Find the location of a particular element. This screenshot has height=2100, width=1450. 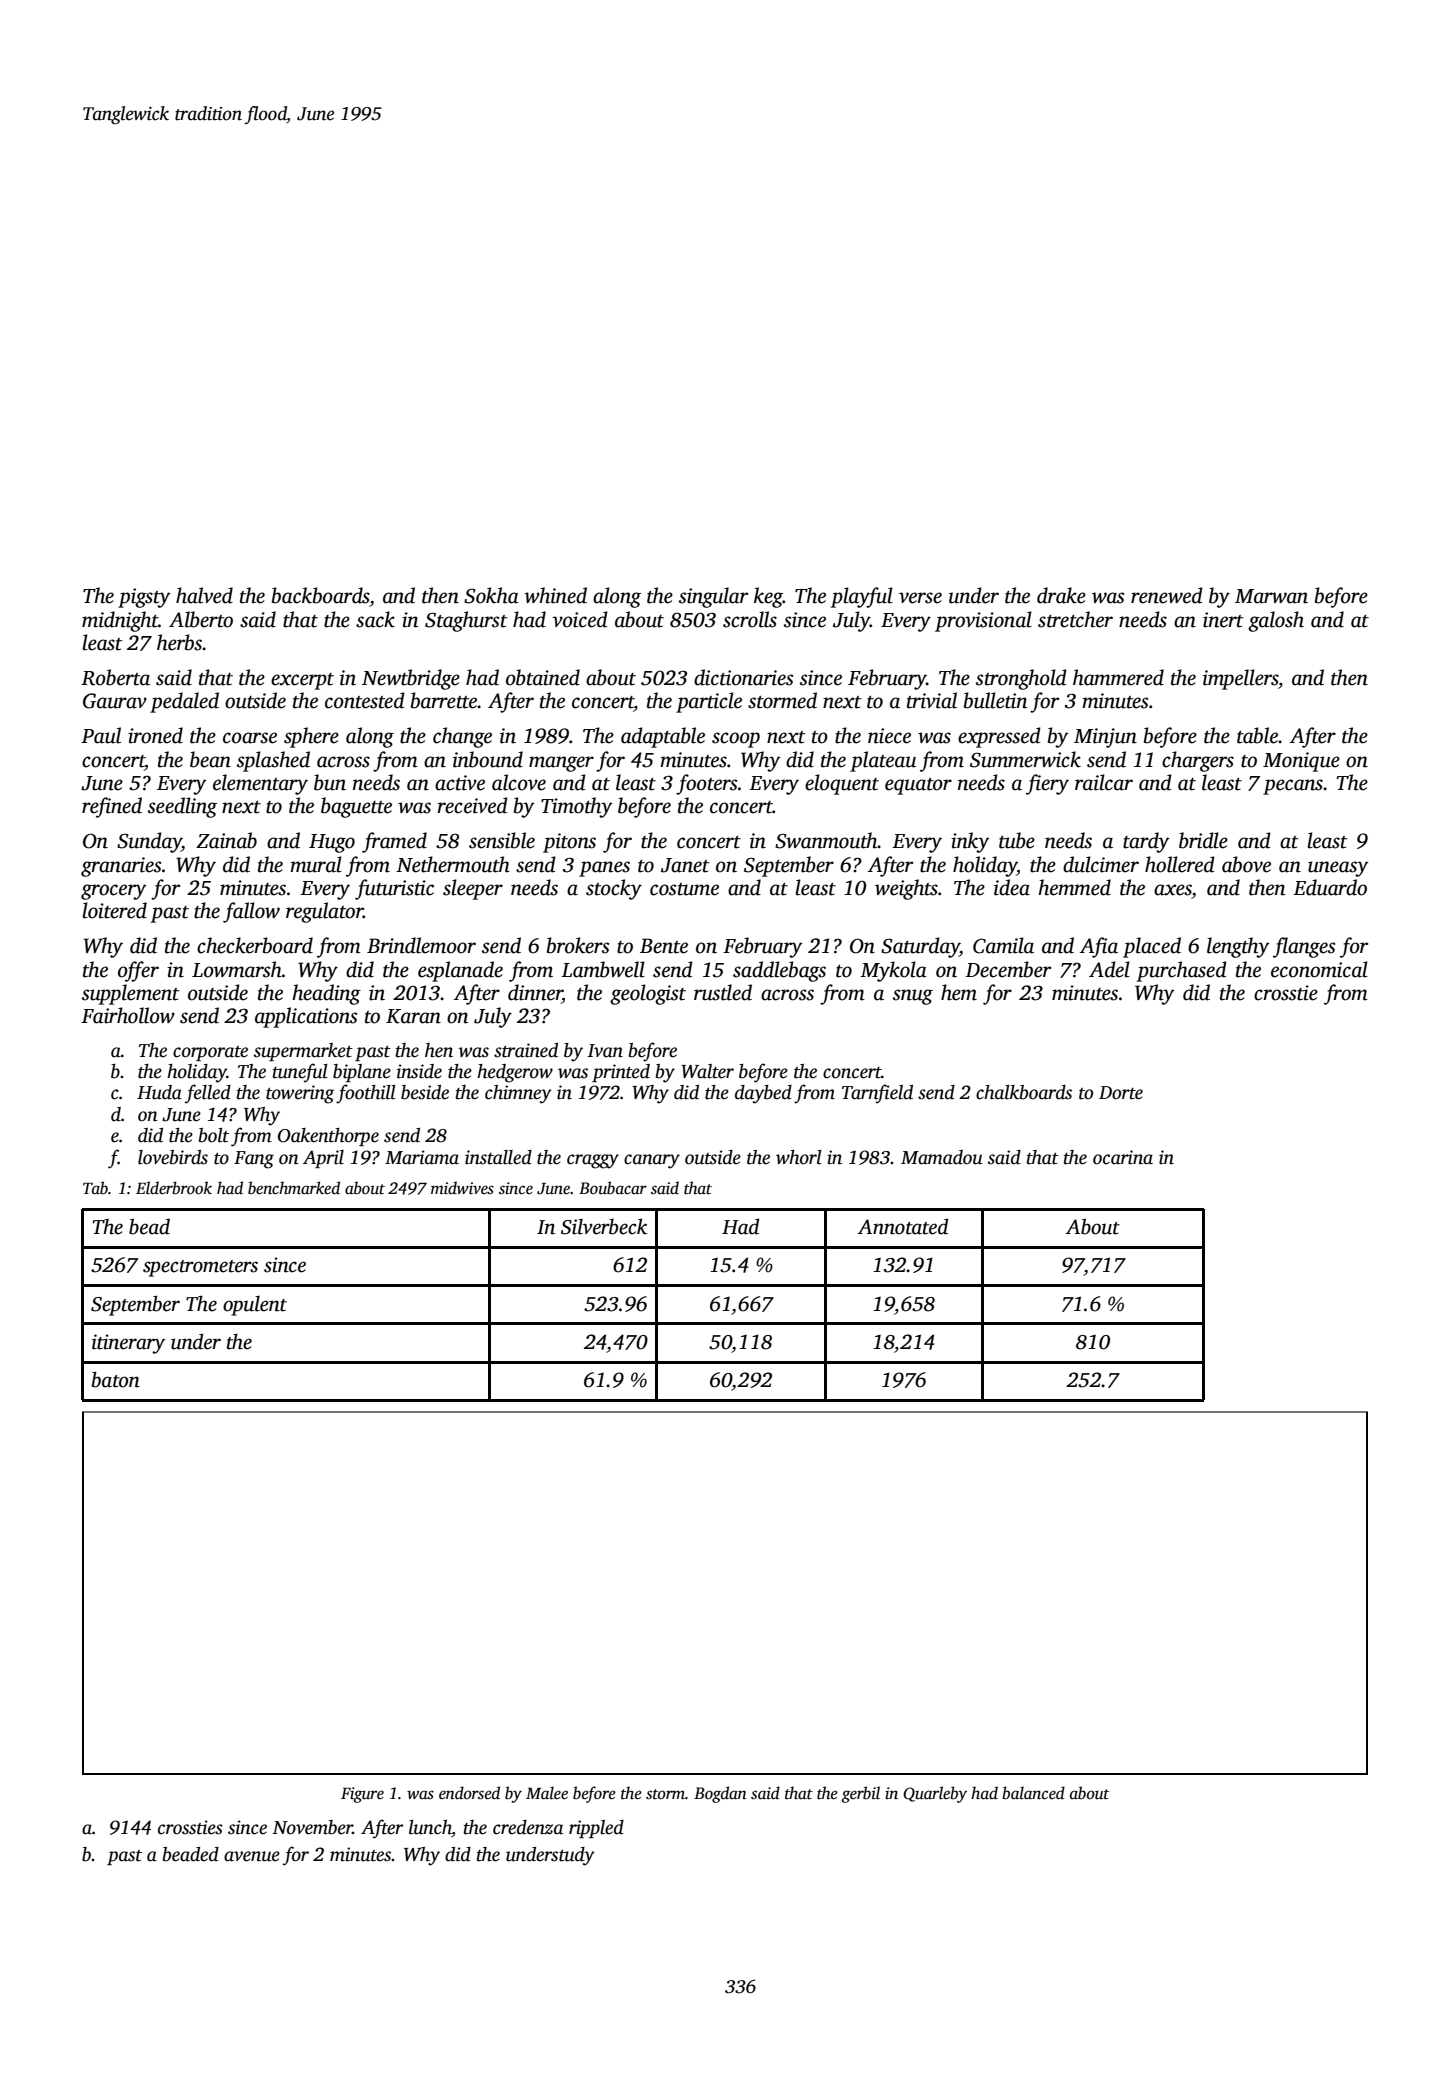

balanced is located at coordinates (1033, 1793).
